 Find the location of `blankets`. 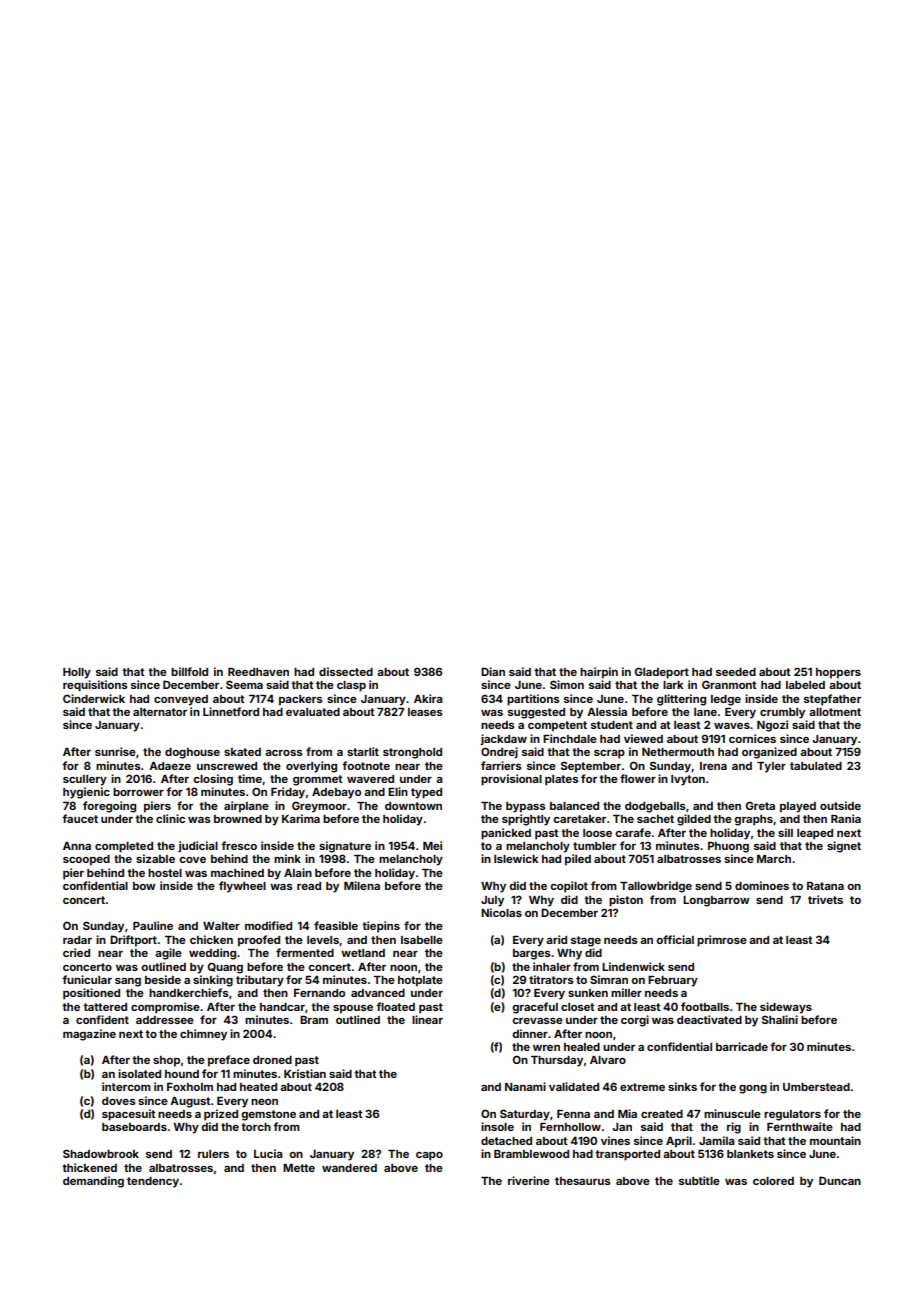

blankets is located at coordinates (750, 1154).
